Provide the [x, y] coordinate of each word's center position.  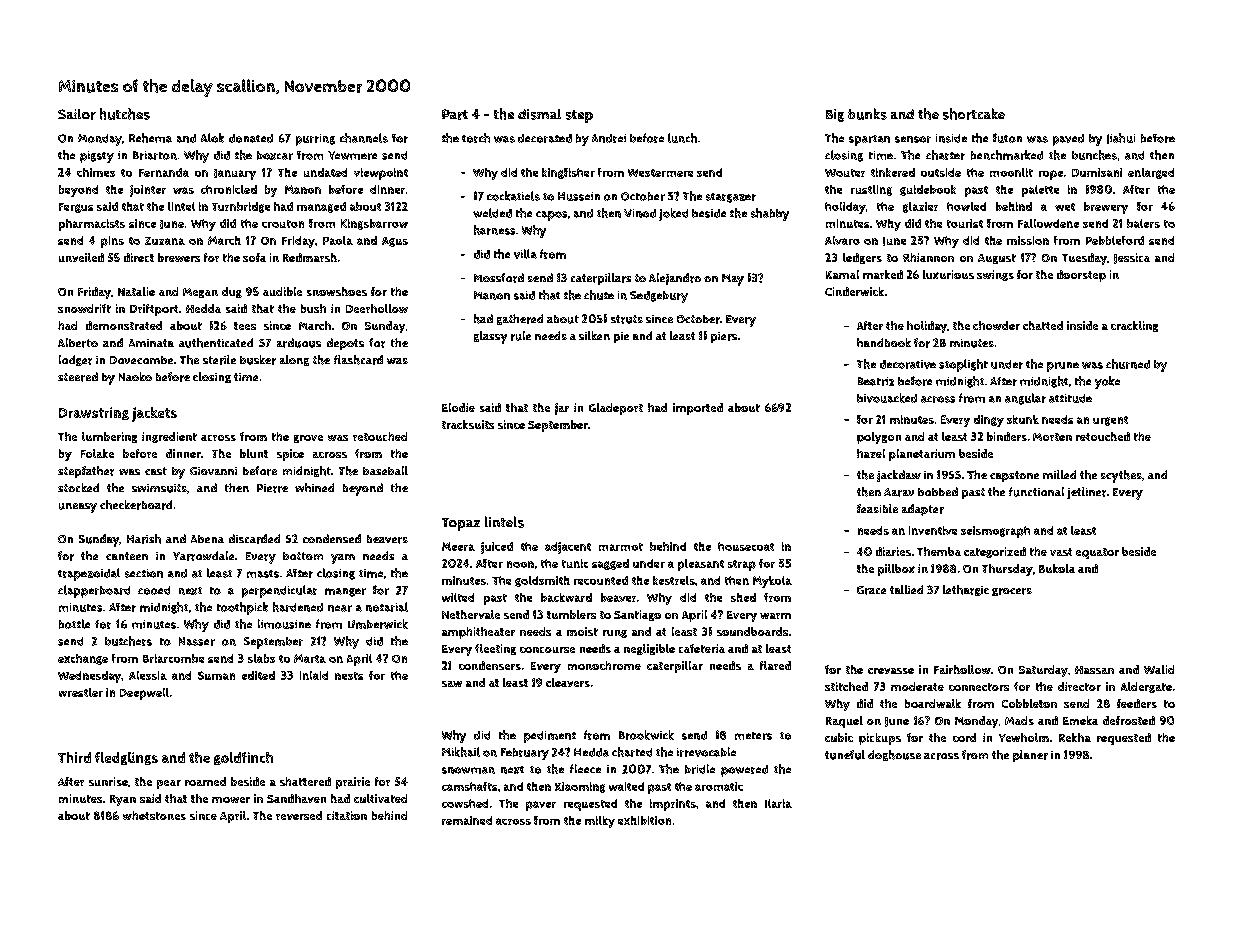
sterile [219, 360]
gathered [520, 319]
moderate [917, 686]
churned [1128, 364]
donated [251, 138]
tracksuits [468, 424]
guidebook [928, 190]
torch [476, 138]
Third [74, 757]
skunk [1023, 419]
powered [744, 771]
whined [314, 487]
